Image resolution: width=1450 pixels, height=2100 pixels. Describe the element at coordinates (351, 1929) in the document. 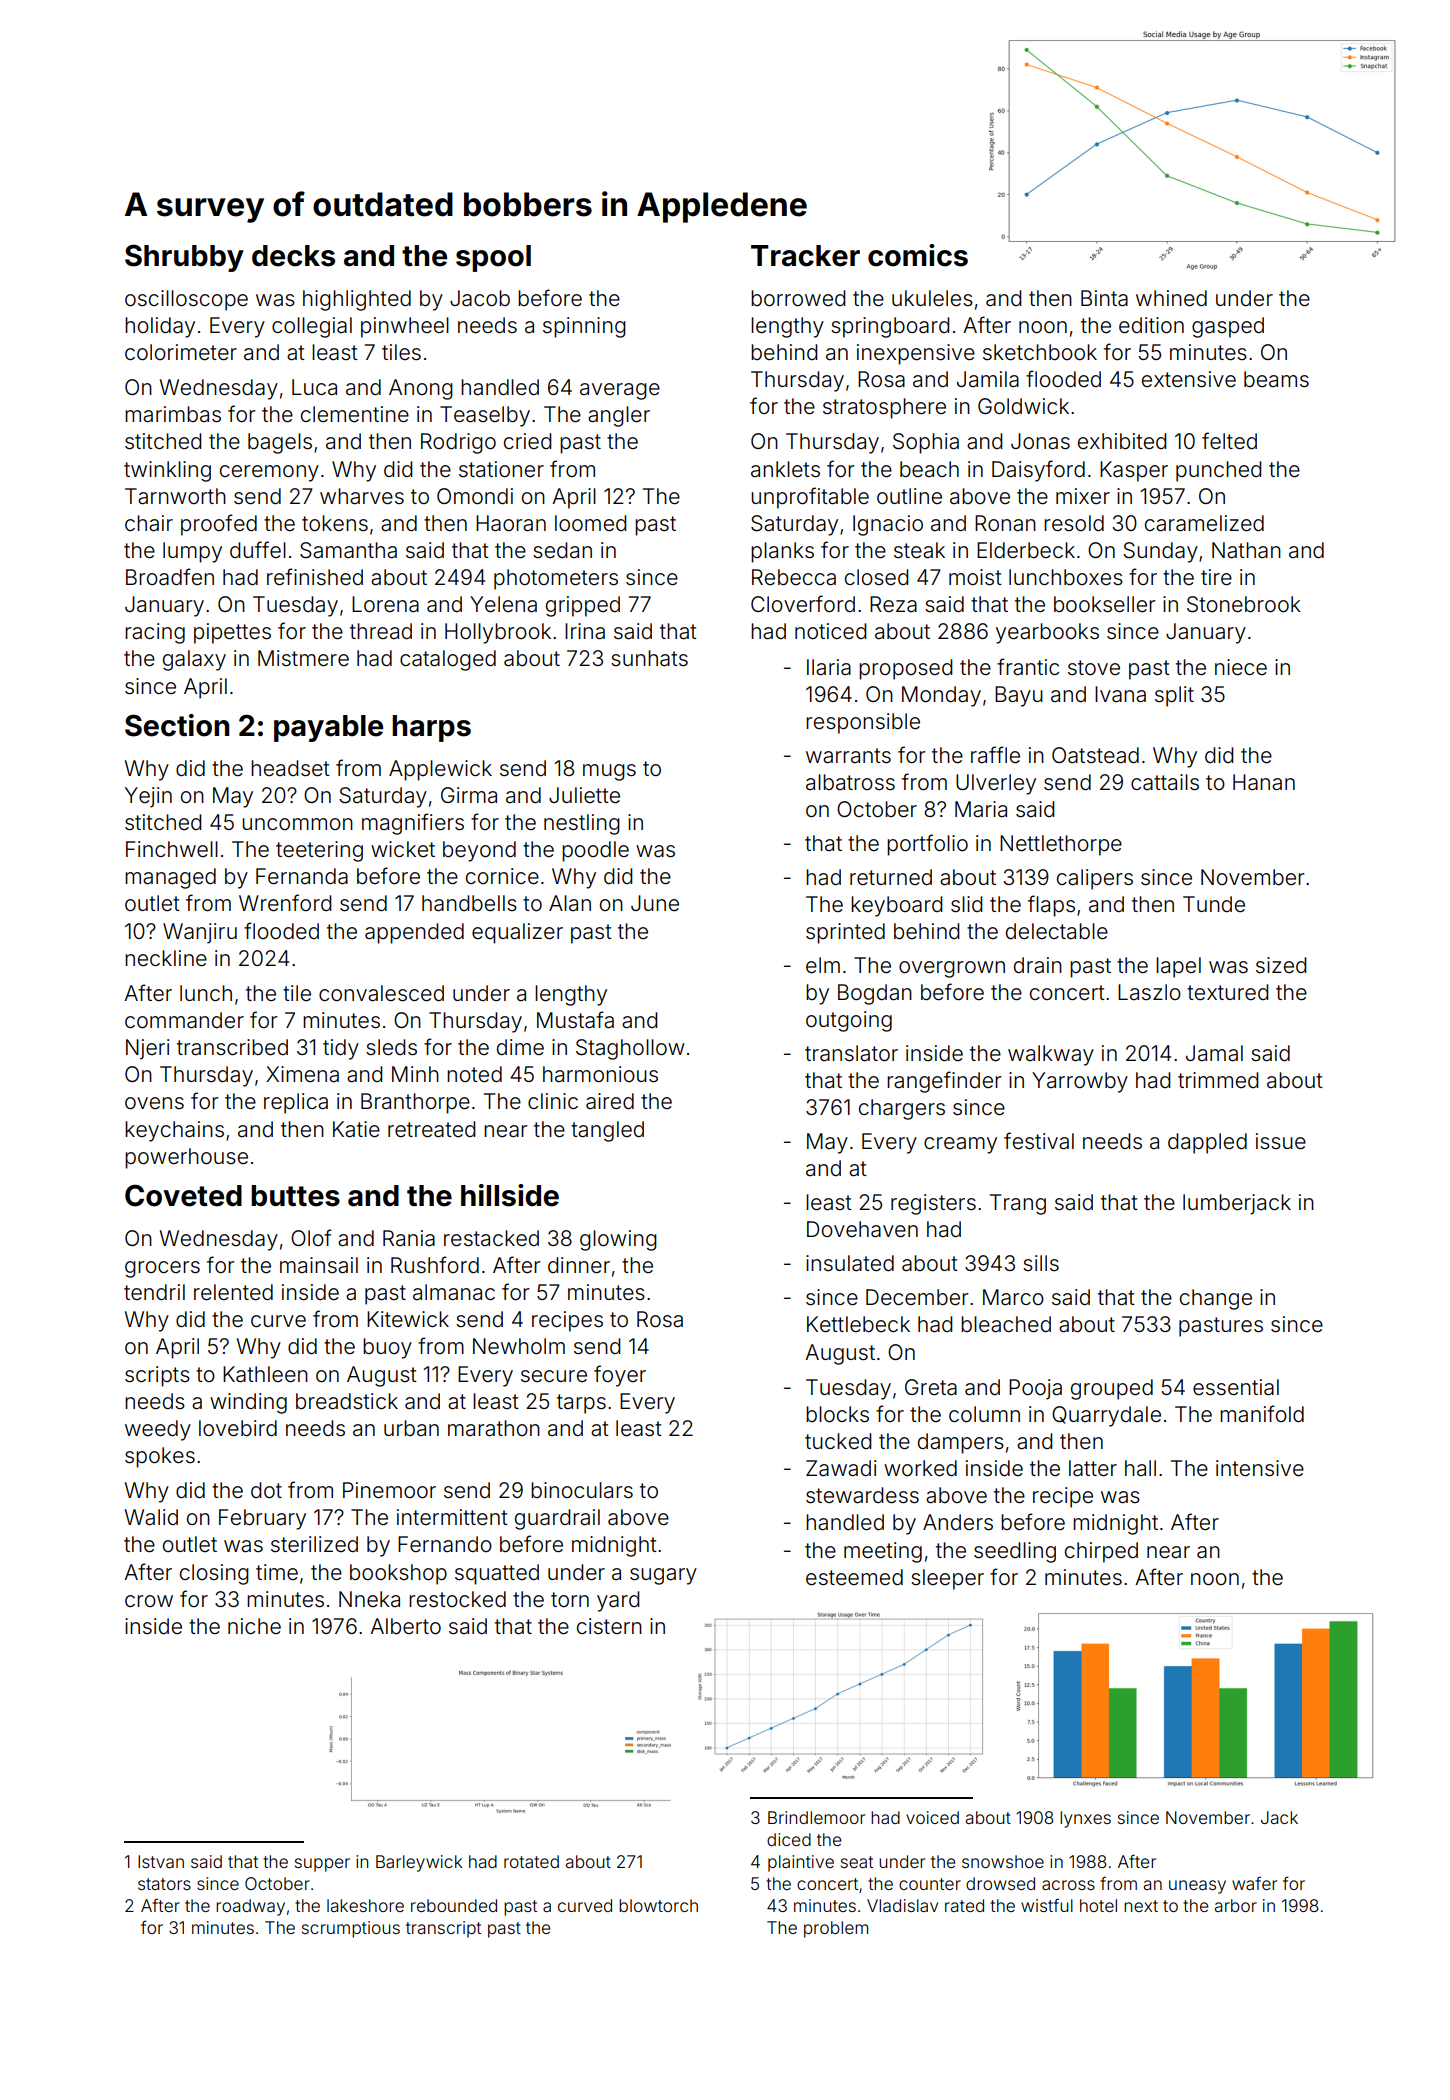

I see `scrumptious` at that location.
